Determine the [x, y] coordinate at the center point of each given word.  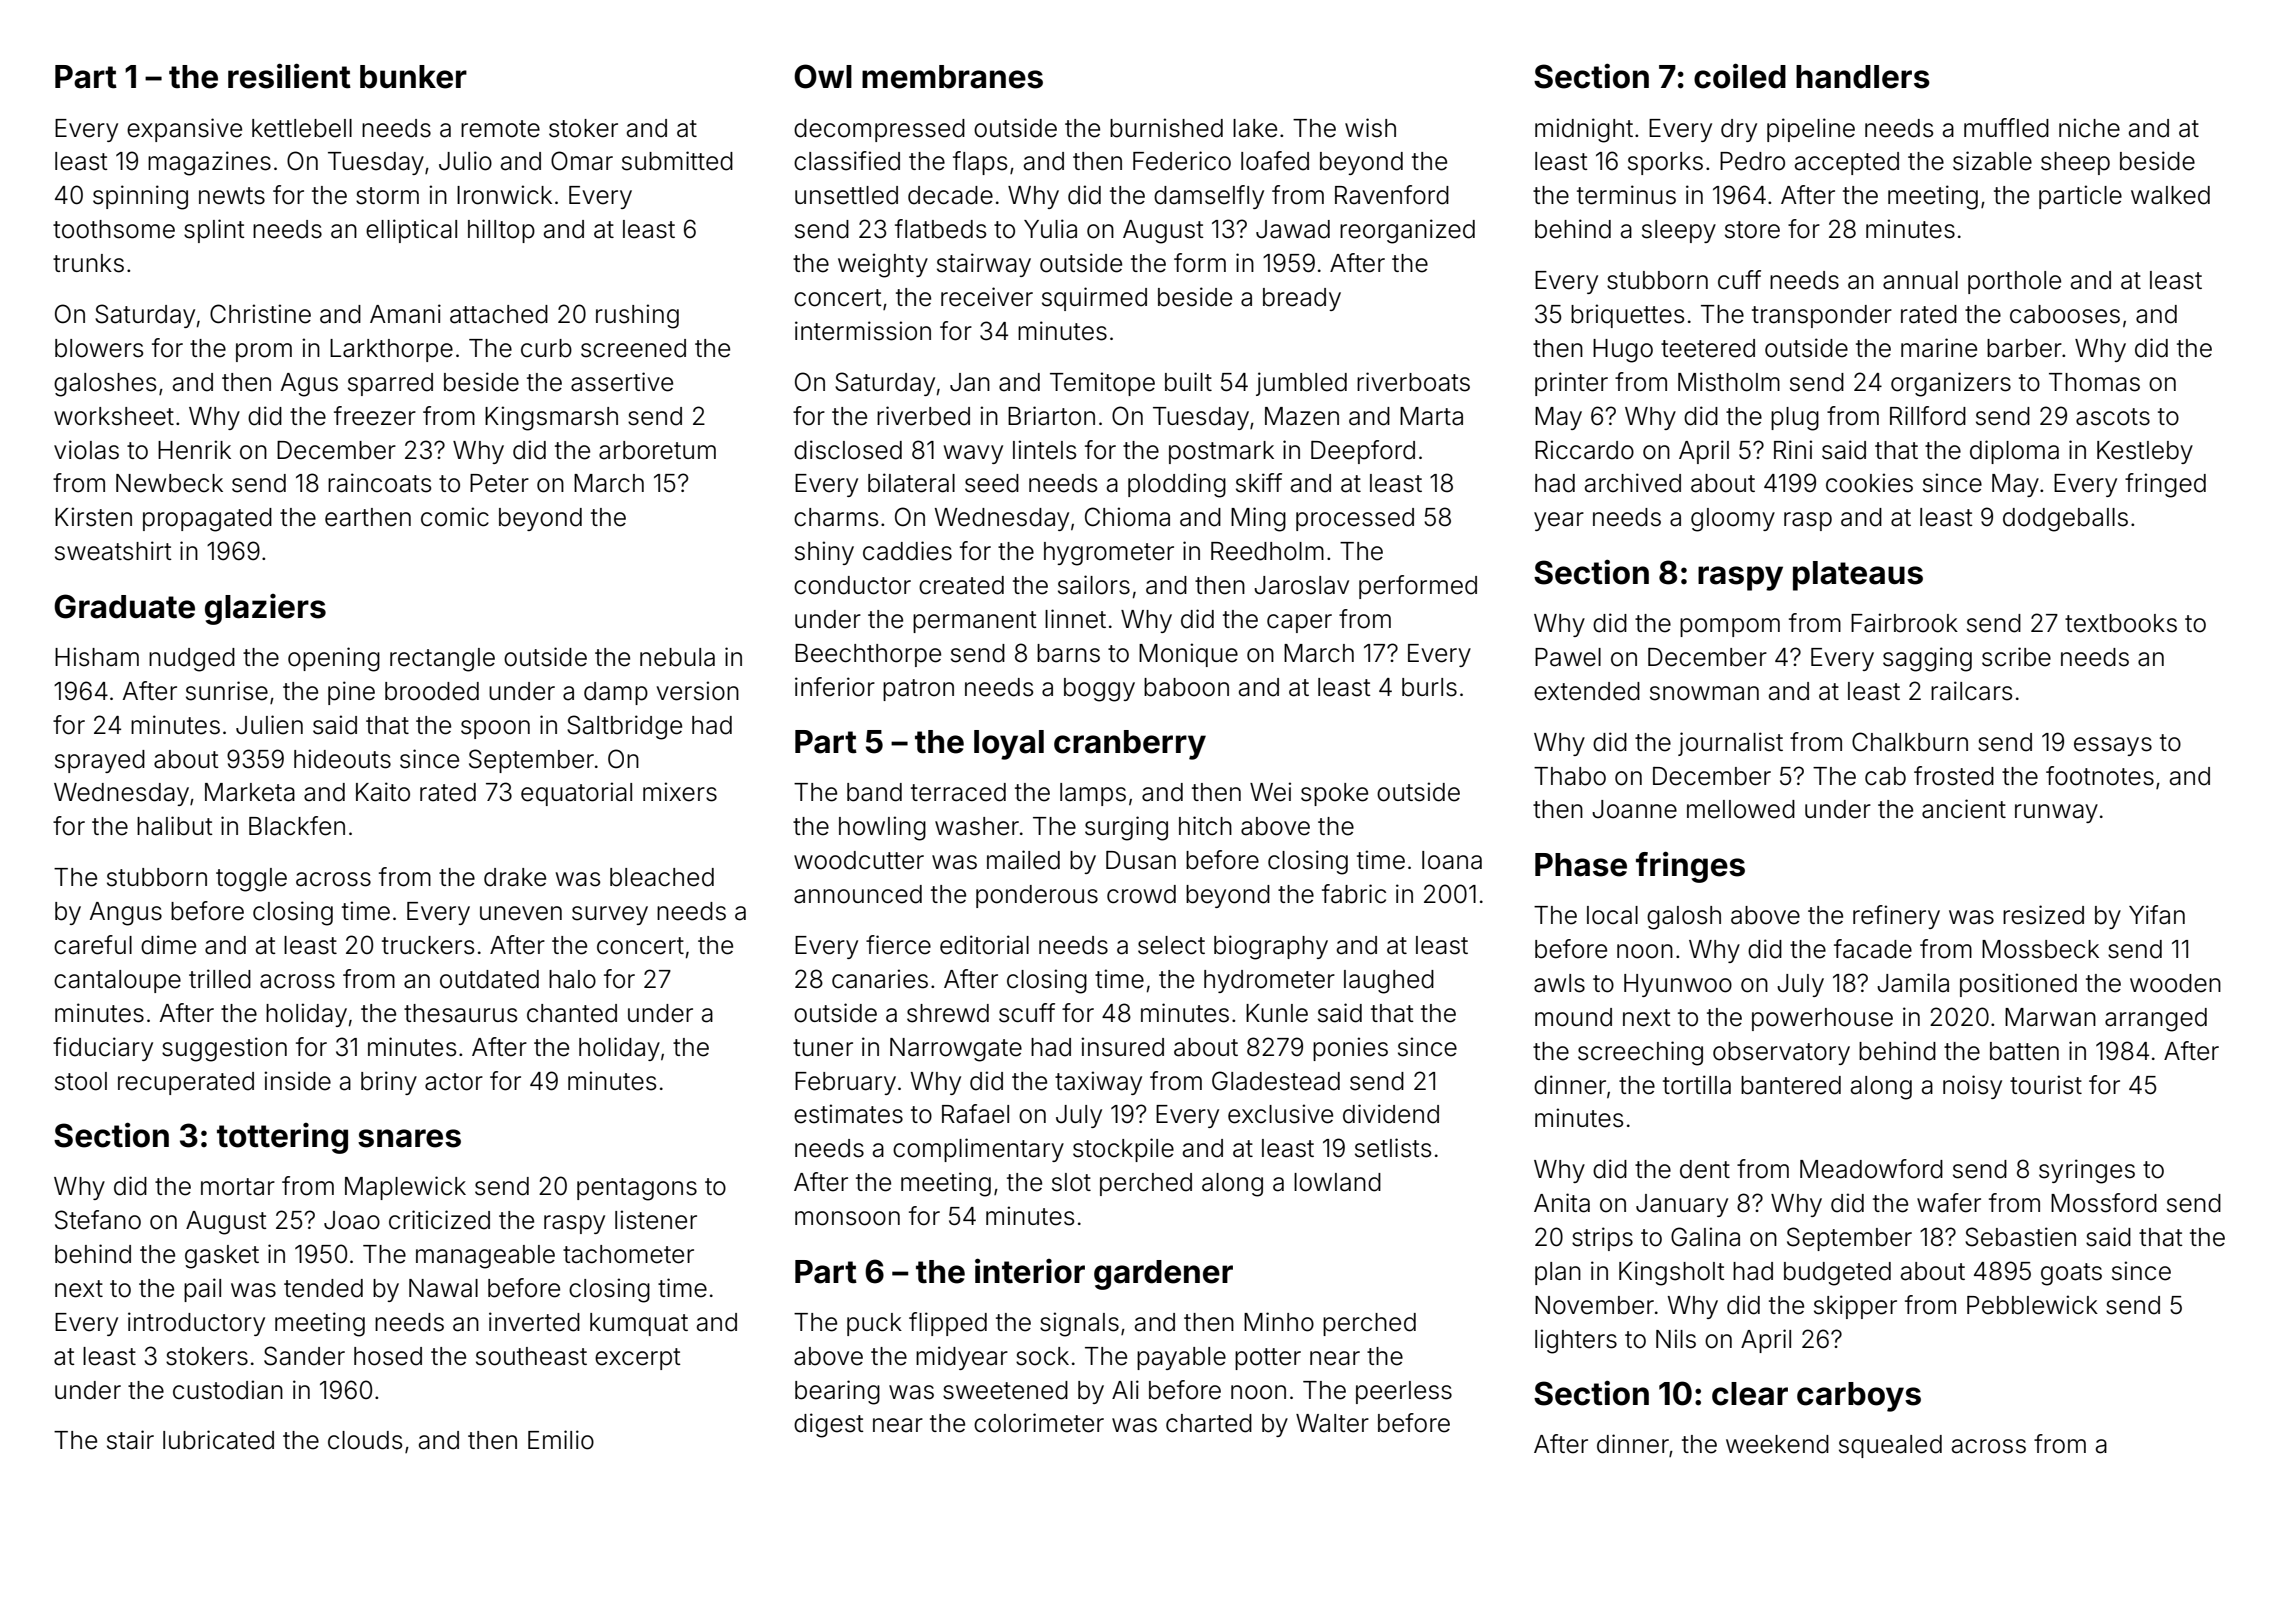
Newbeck [169, 483]
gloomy [1733, 520]
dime [168, 945]
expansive [184, 130]
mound [1573, 1017]
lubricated [218, 1440]
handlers [1863, 77]
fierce [898, 945]
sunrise [227, 691]
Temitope [1102, 384]
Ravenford [1392, 195]
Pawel [1568, 657]
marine [1939, 348]
